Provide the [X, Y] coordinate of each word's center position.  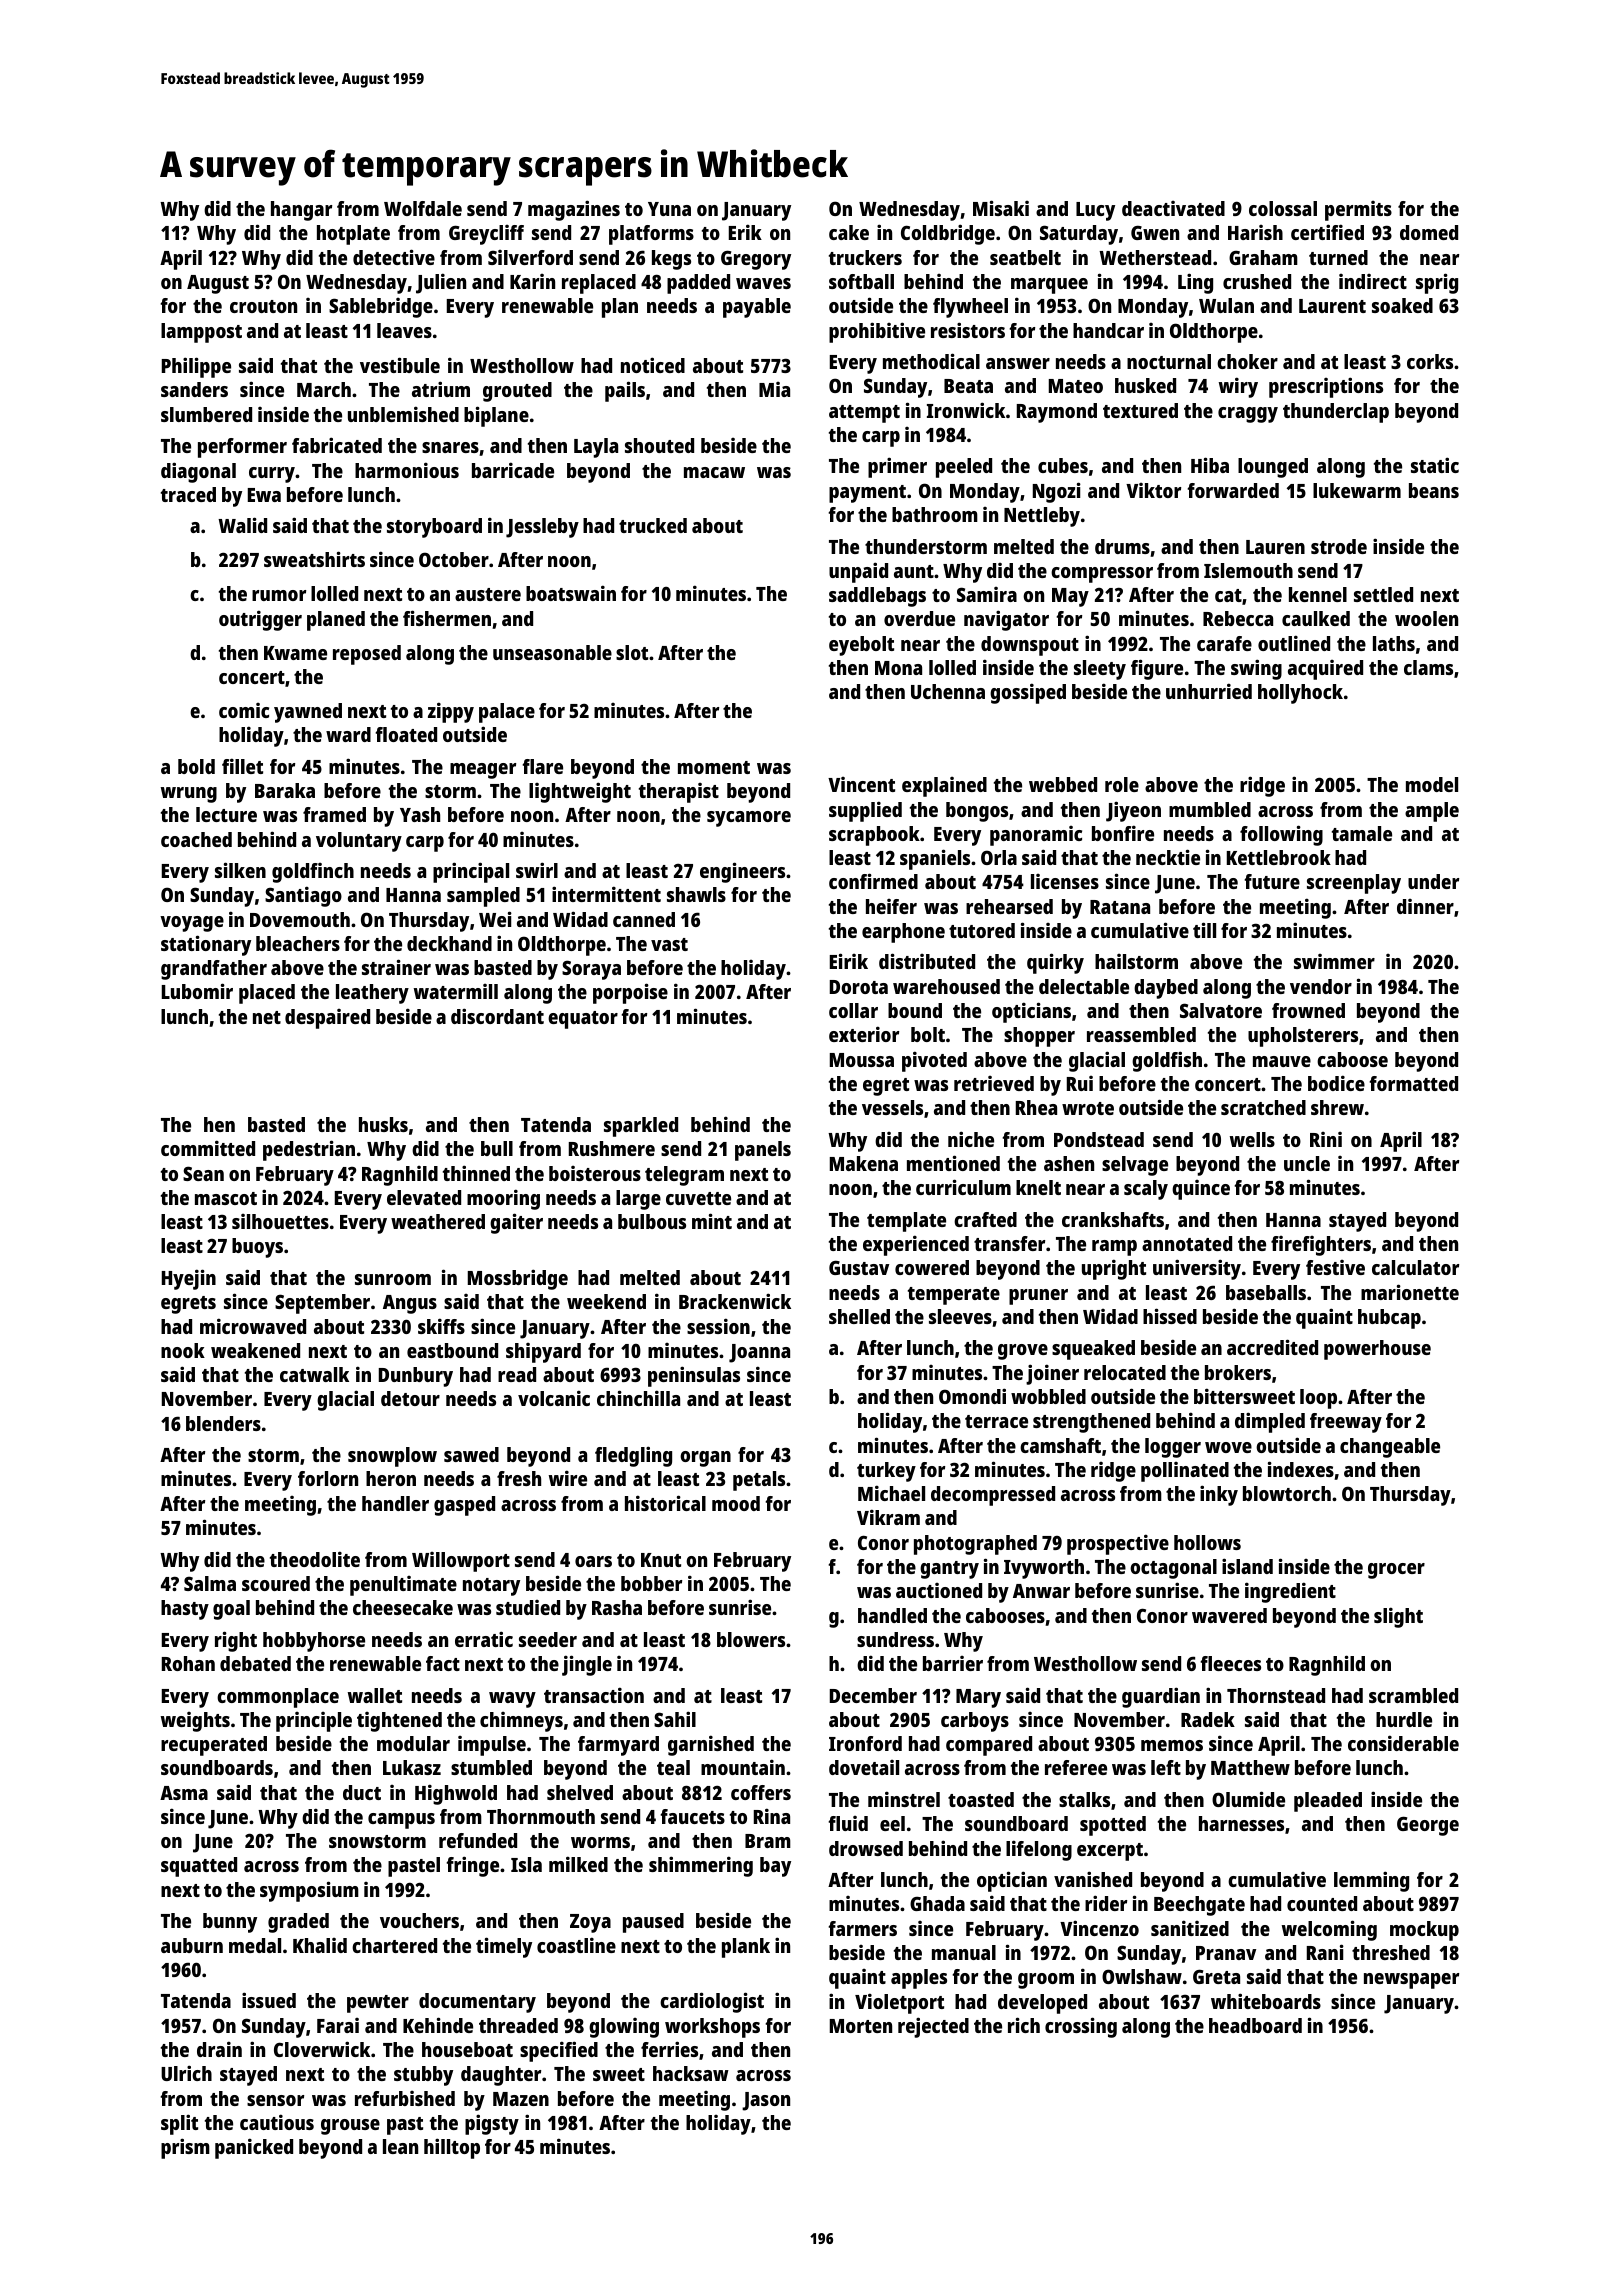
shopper [1039, 1037]
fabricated [337, 445]
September [322, 1304]
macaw [714, 472]
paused [653, 1923]
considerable [1403, 1743]
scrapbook [874, 836]
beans [1434, 490]
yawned [308, 713]
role [1122, 784]
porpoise [630, 993]
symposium [309, 1891]
